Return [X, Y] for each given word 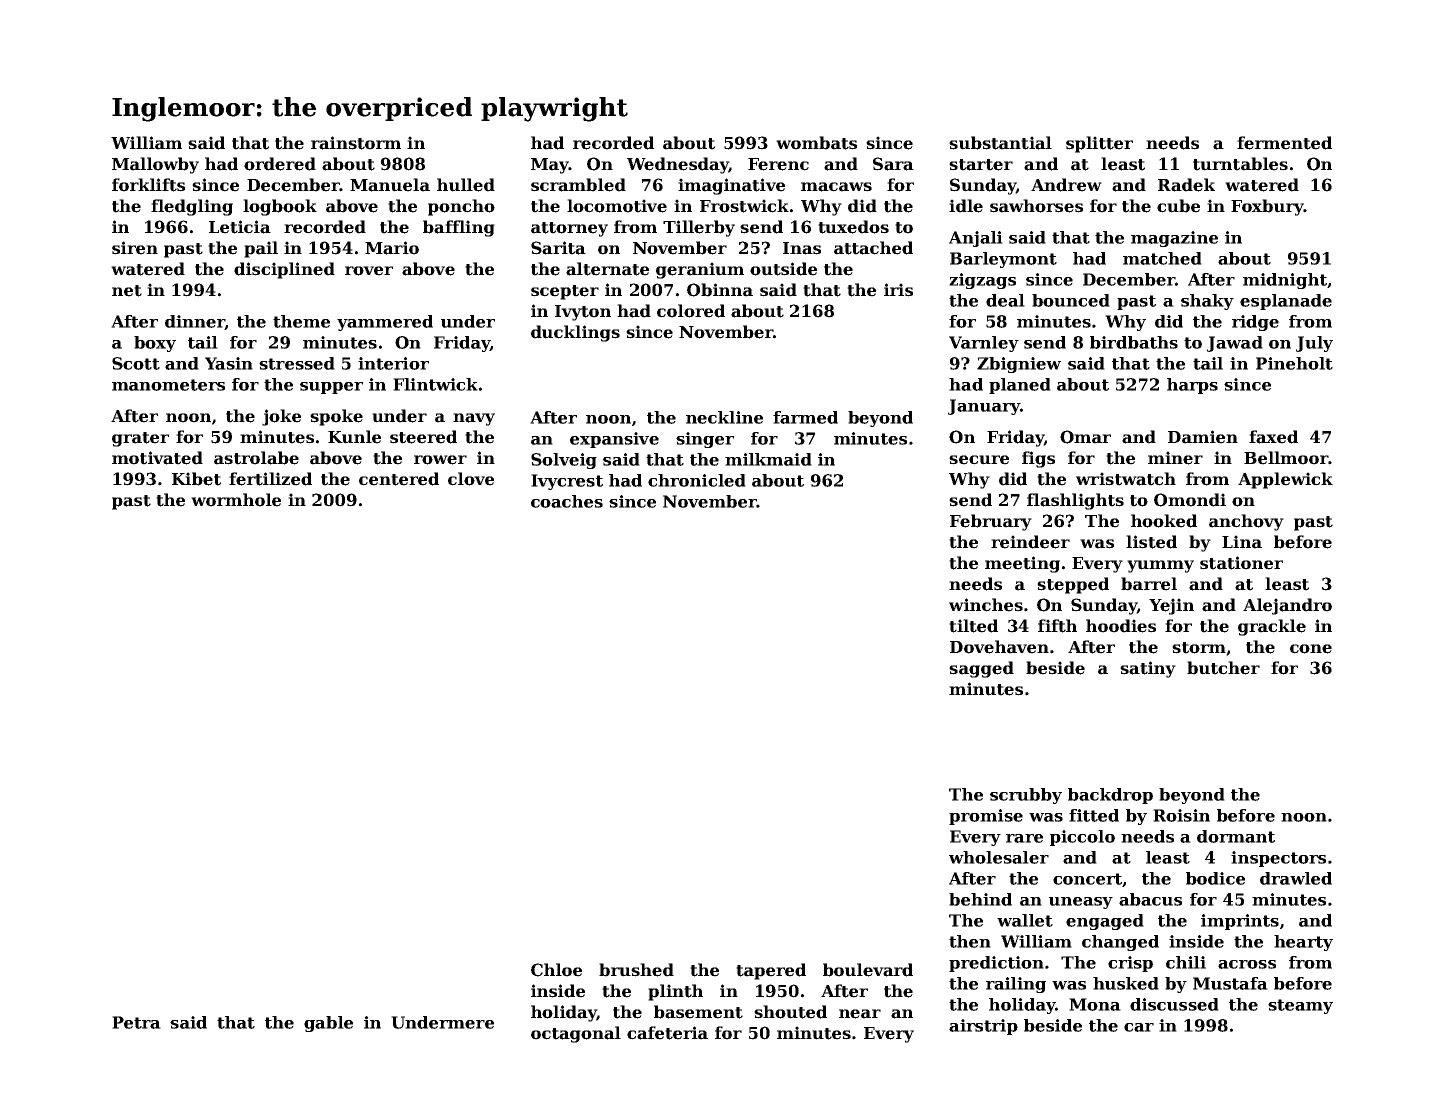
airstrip [983, 1027]
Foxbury [1267, 207]
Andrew [1066, 185]
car [1139, 1027]
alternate [607, 269]
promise [986, 817]
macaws [836, 187]
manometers [168, 385]
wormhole [236, 500]
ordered [280, 164]
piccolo [1082, 838]
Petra [136, 1022]
